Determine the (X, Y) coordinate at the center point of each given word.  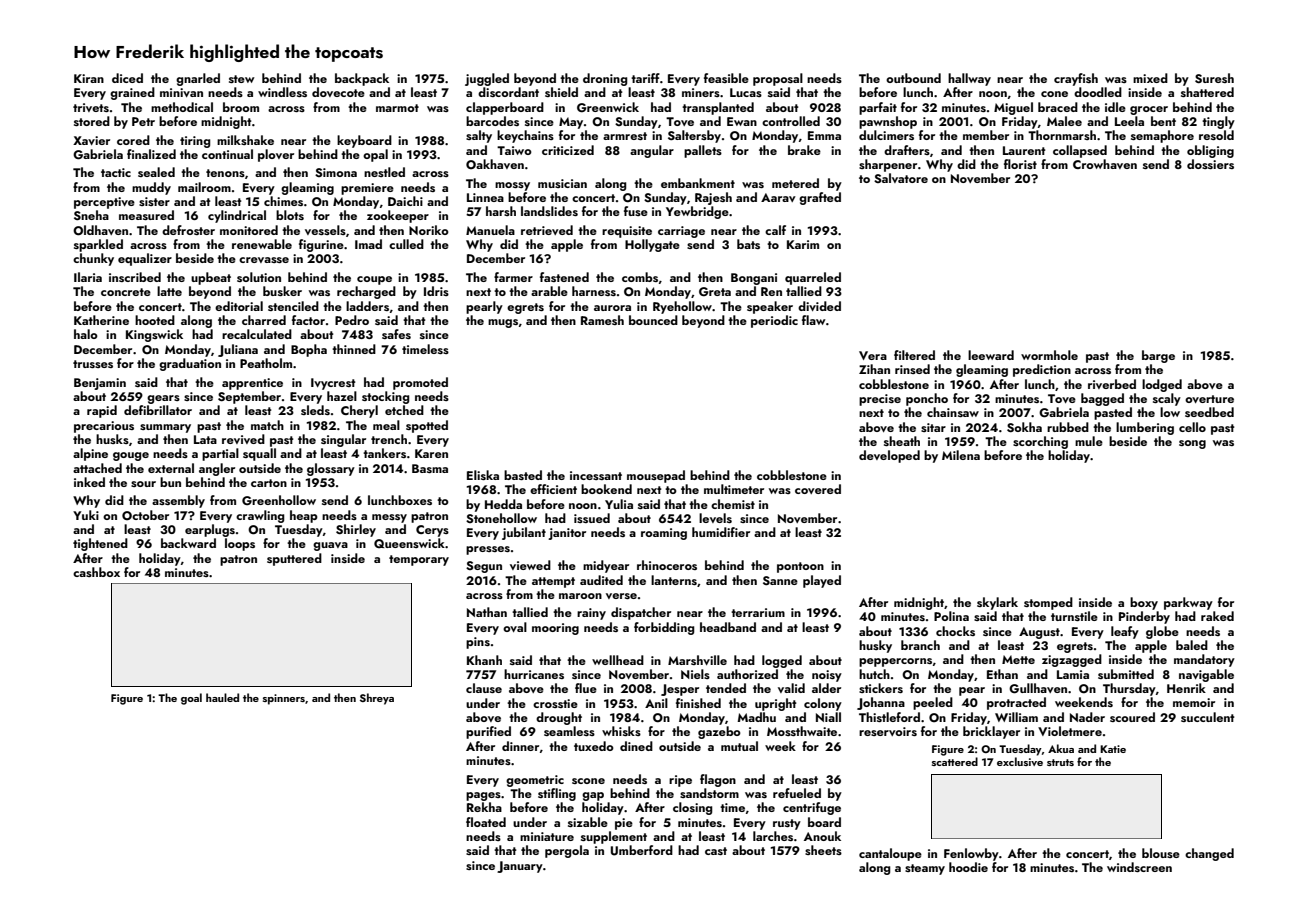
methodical (182, 107)
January (520, 867)
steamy (925, 869)
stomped (1048, 603)
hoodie (968, 867)
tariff (645, 78)
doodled (1098, 92)
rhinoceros (667, 565)
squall (259, 454)
